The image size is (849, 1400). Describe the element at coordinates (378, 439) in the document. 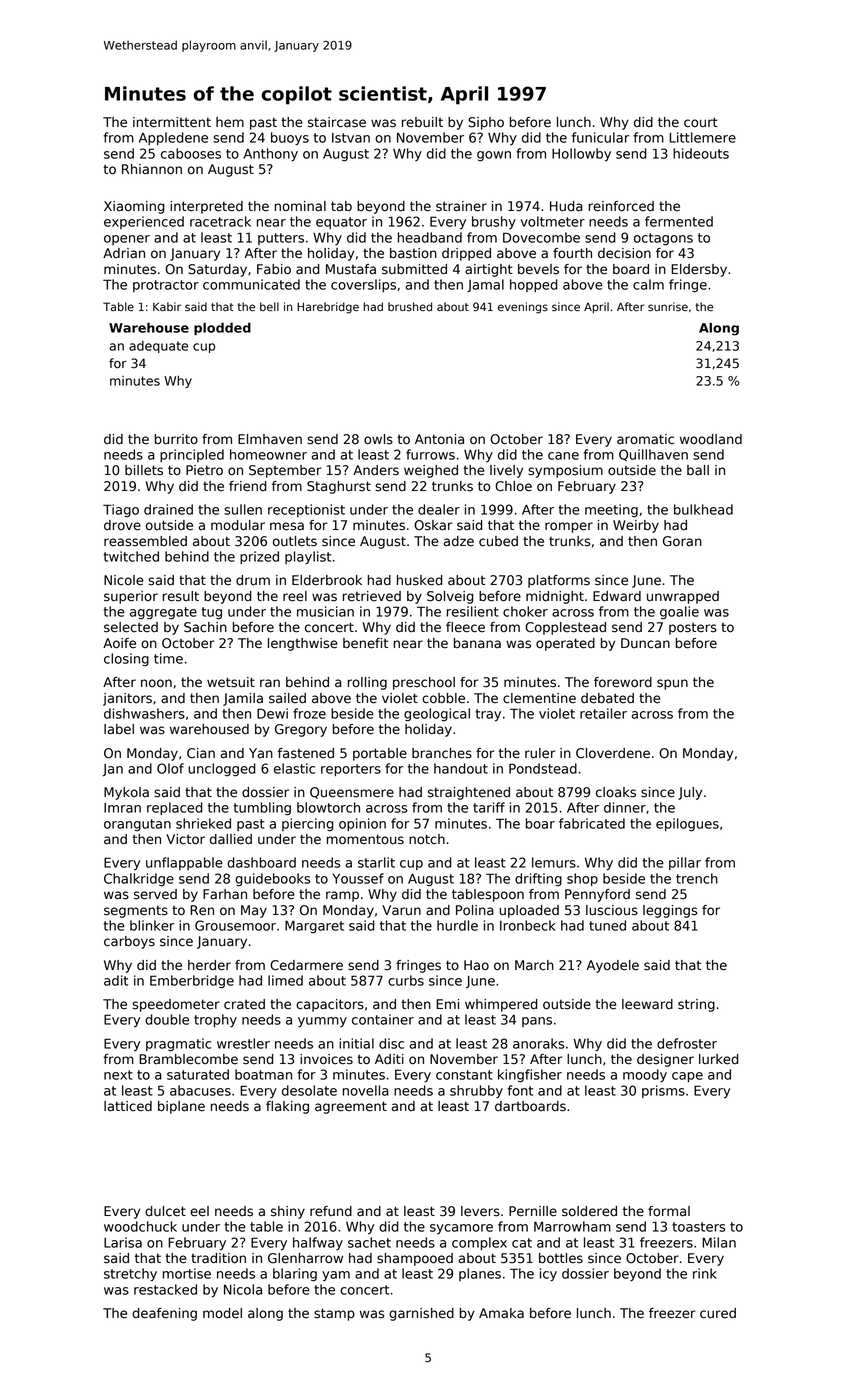

I see `owls` at that location.
